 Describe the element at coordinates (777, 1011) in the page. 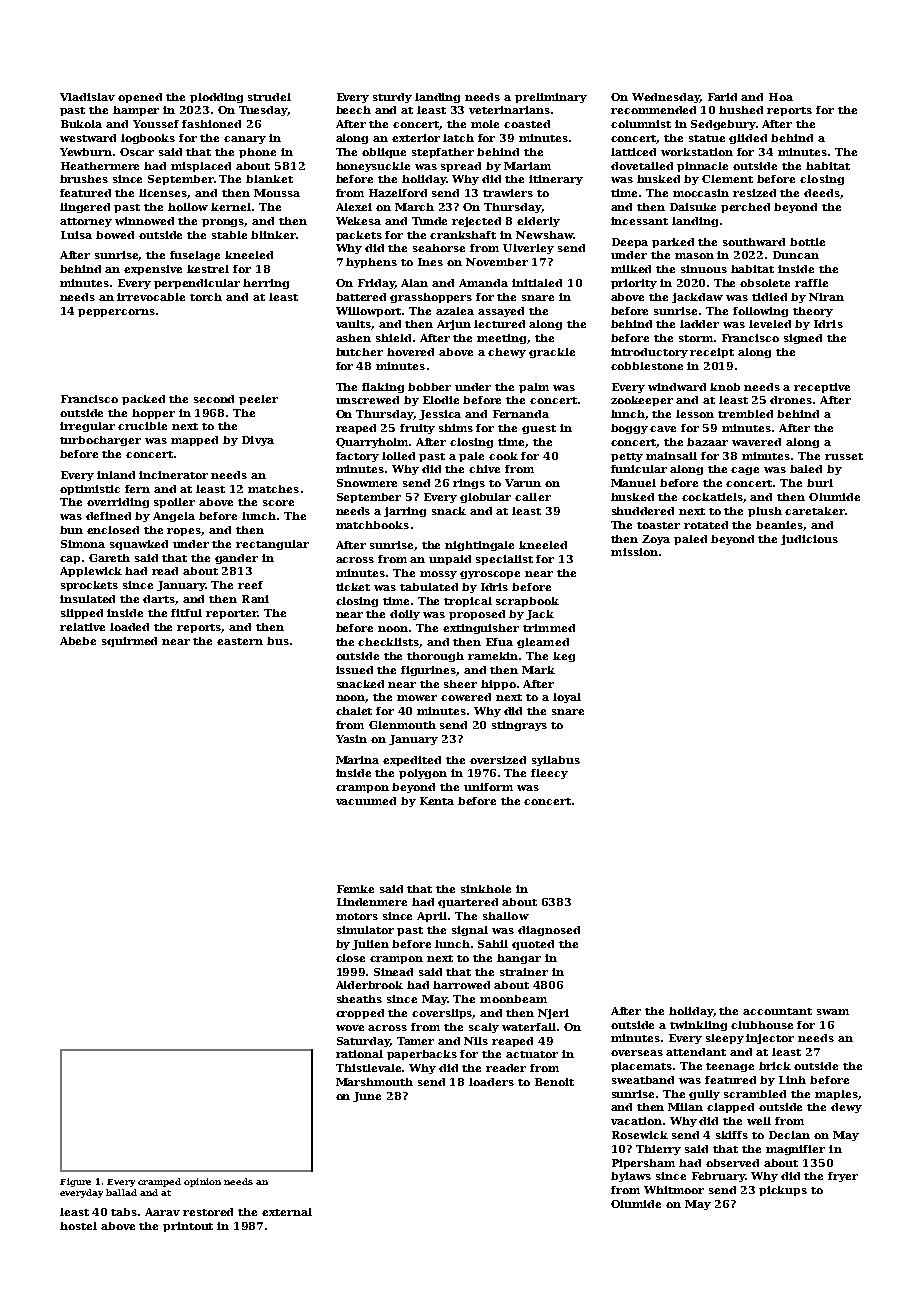

I see `accountant` at that location.
